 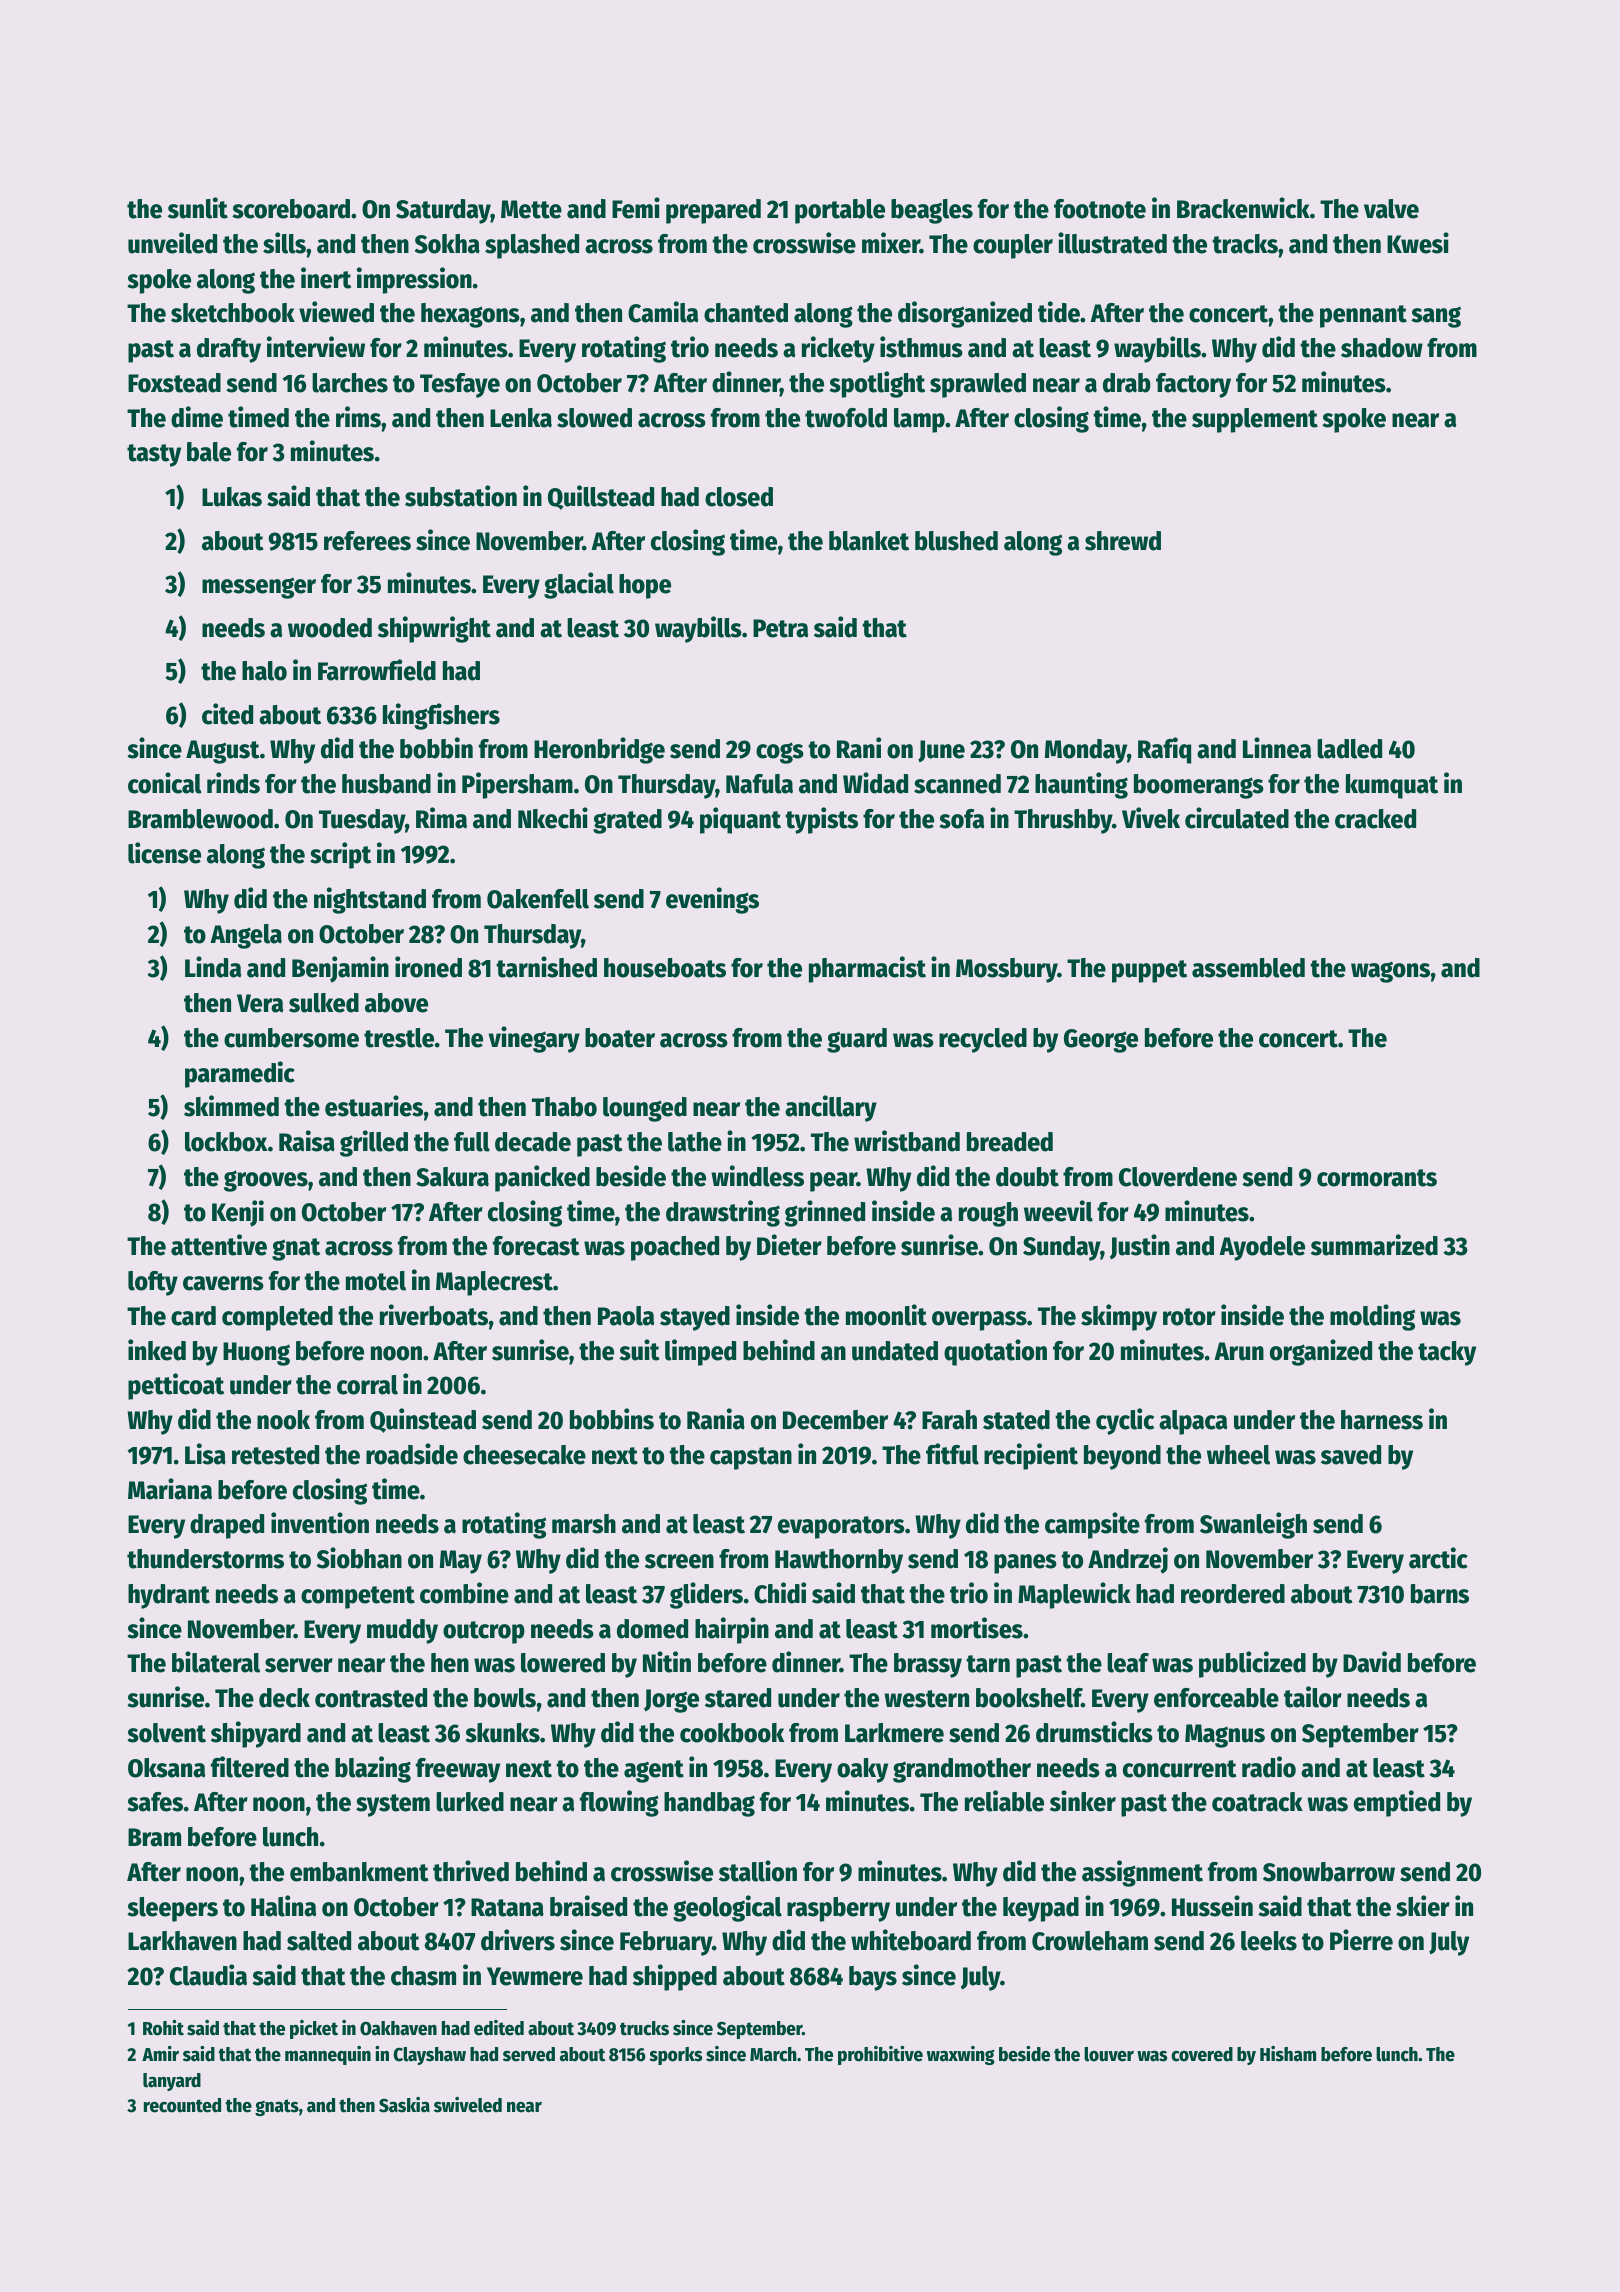 I want to click on pharmacist, so click(x=867, y=969).
